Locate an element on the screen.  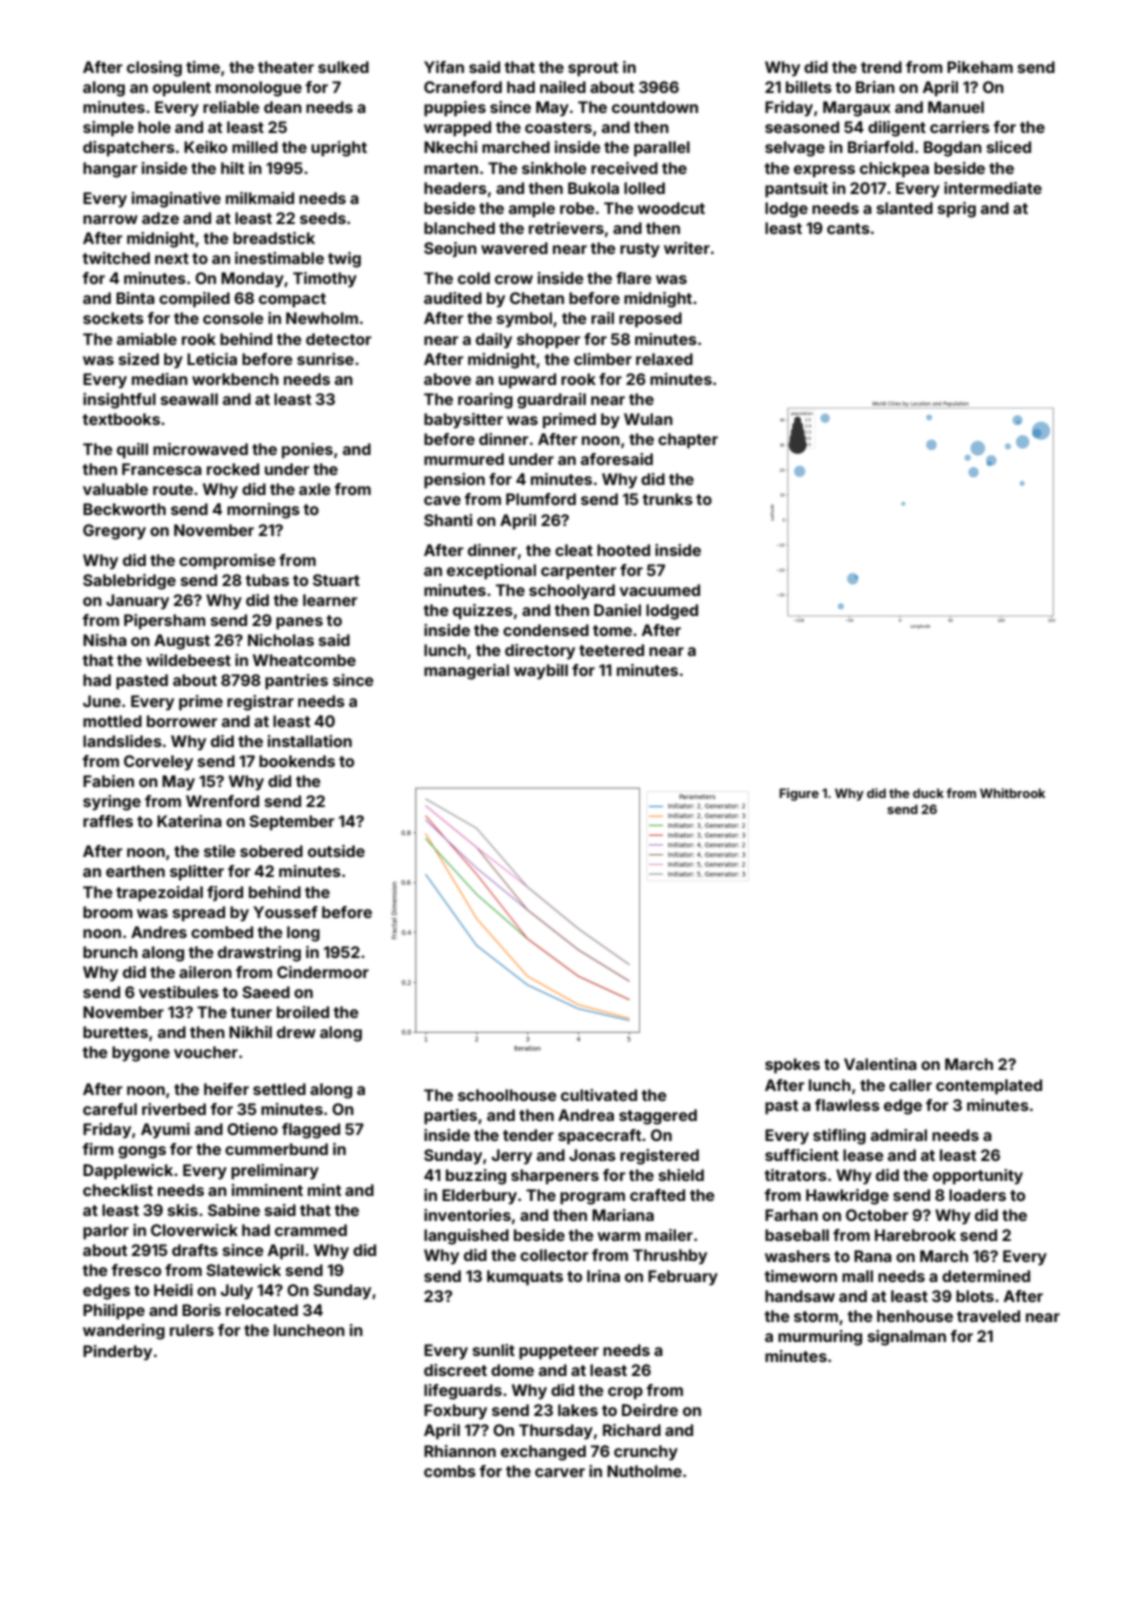
billets is located at coordinates (809, 87).
